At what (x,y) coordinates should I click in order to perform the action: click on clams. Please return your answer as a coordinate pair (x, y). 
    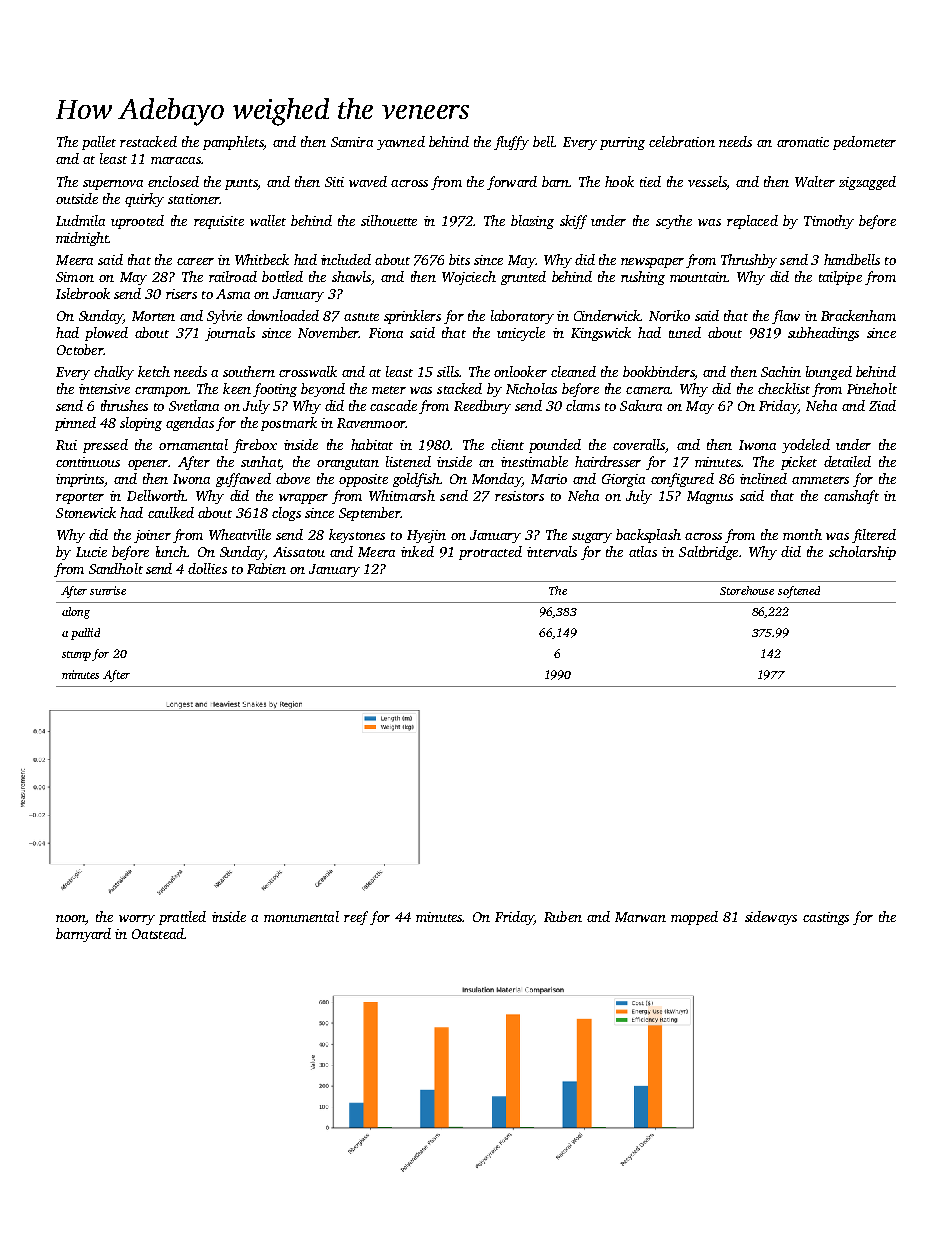
    Looking at the image, I should click on (583, 405).
